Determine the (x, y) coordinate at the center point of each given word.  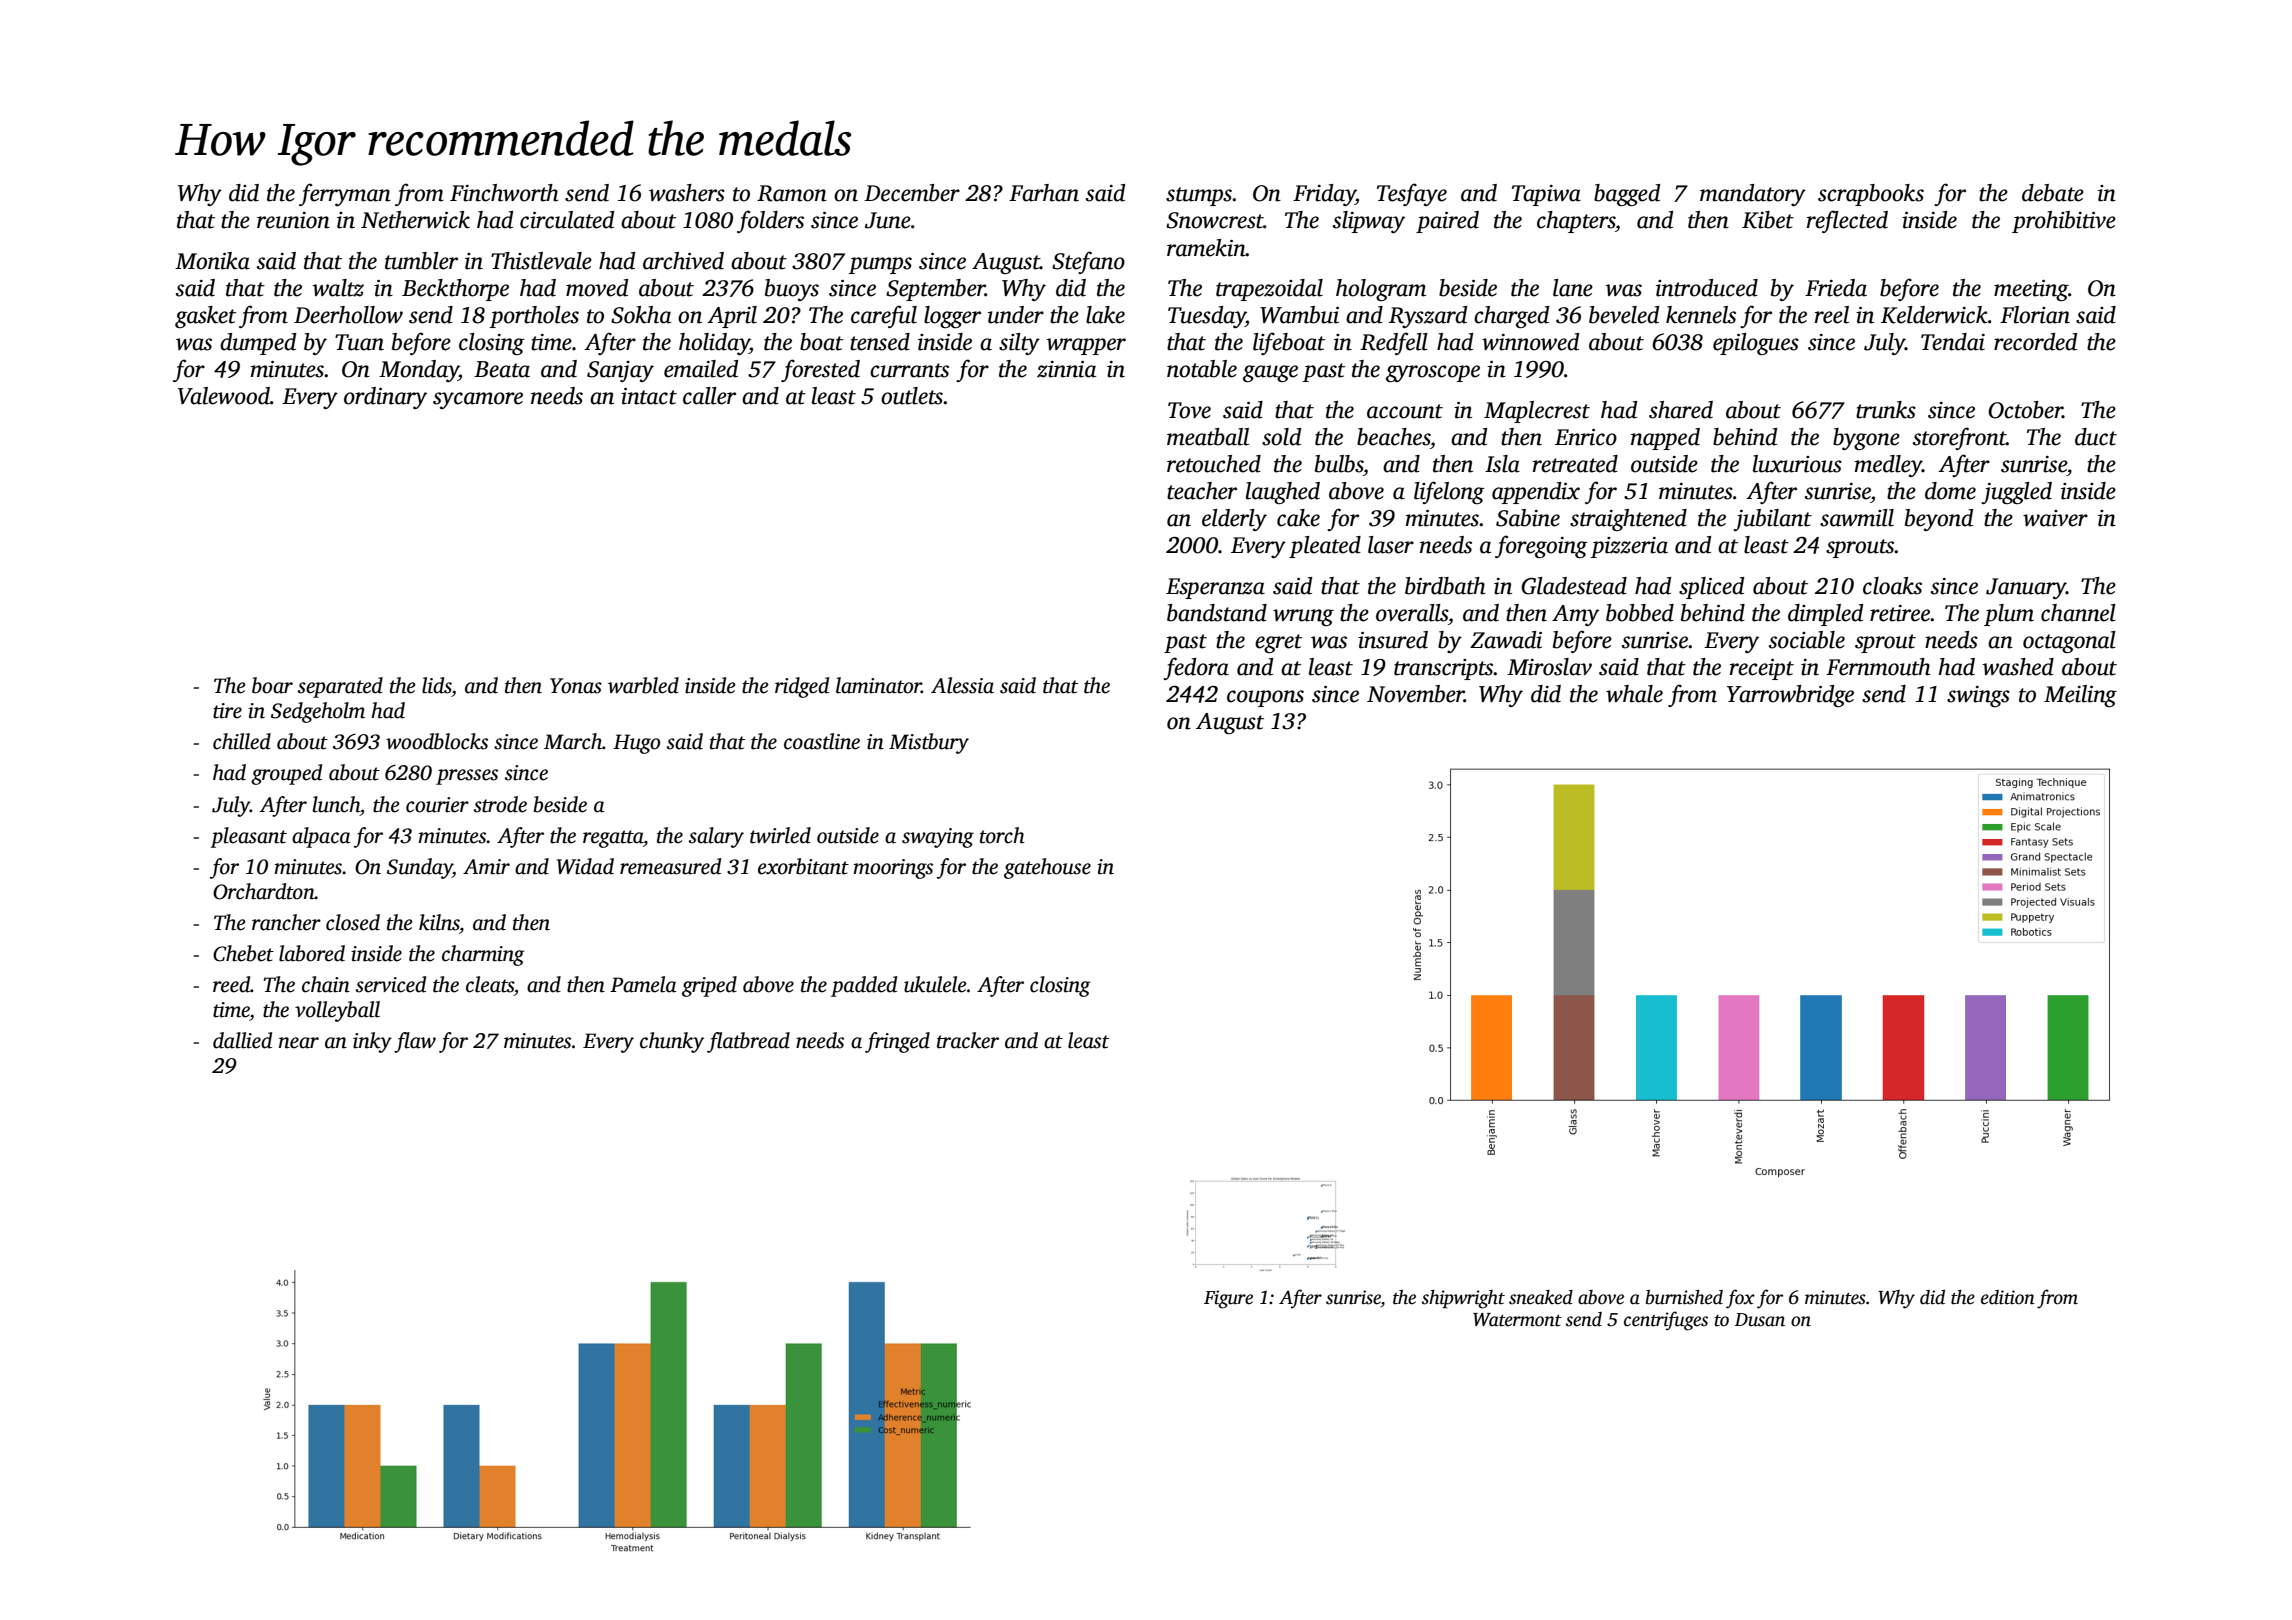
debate (2053, 193)
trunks (1886, 410)
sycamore (478, 400)
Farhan (1044, 193)
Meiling (2080, 696)
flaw (415, 1042)
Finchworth (504, 193)
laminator (879, 685)
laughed (1283, 493)
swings (1978, 696)
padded (864, 986)
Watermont (1517, 1320)
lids (437, 685)
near (299, 1043)
